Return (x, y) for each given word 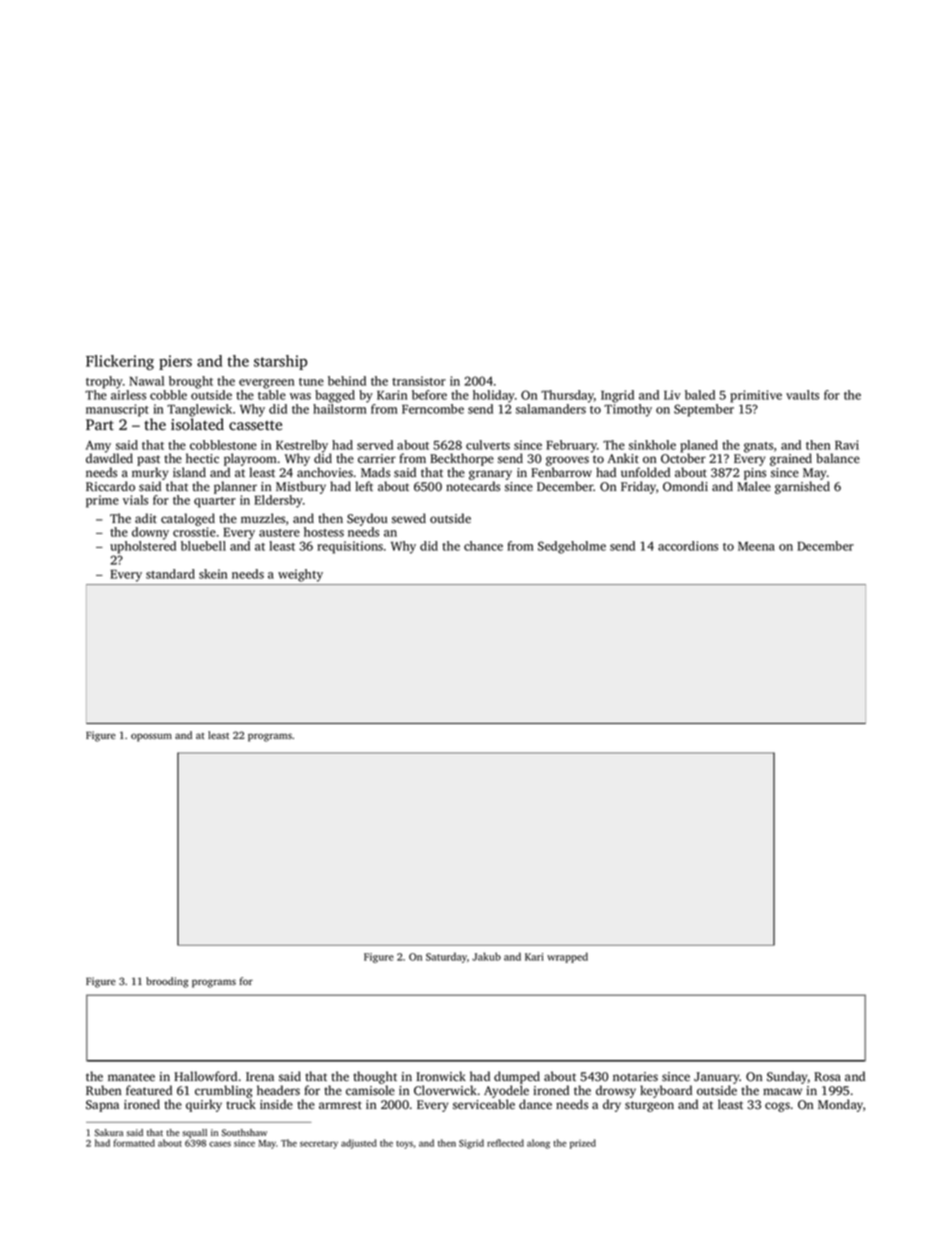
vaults (802, 395)
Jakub (486, 956)
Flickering (120, 362)
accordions (688, 546)
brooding (167, 982)
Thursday (567, 396)
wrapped (567, 957)
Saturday (446, 957)
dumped (517, 1077)
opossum (151, 737)
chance (483, 546)
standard (170, 574)
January (717, 1078)
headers (278, 1090)
